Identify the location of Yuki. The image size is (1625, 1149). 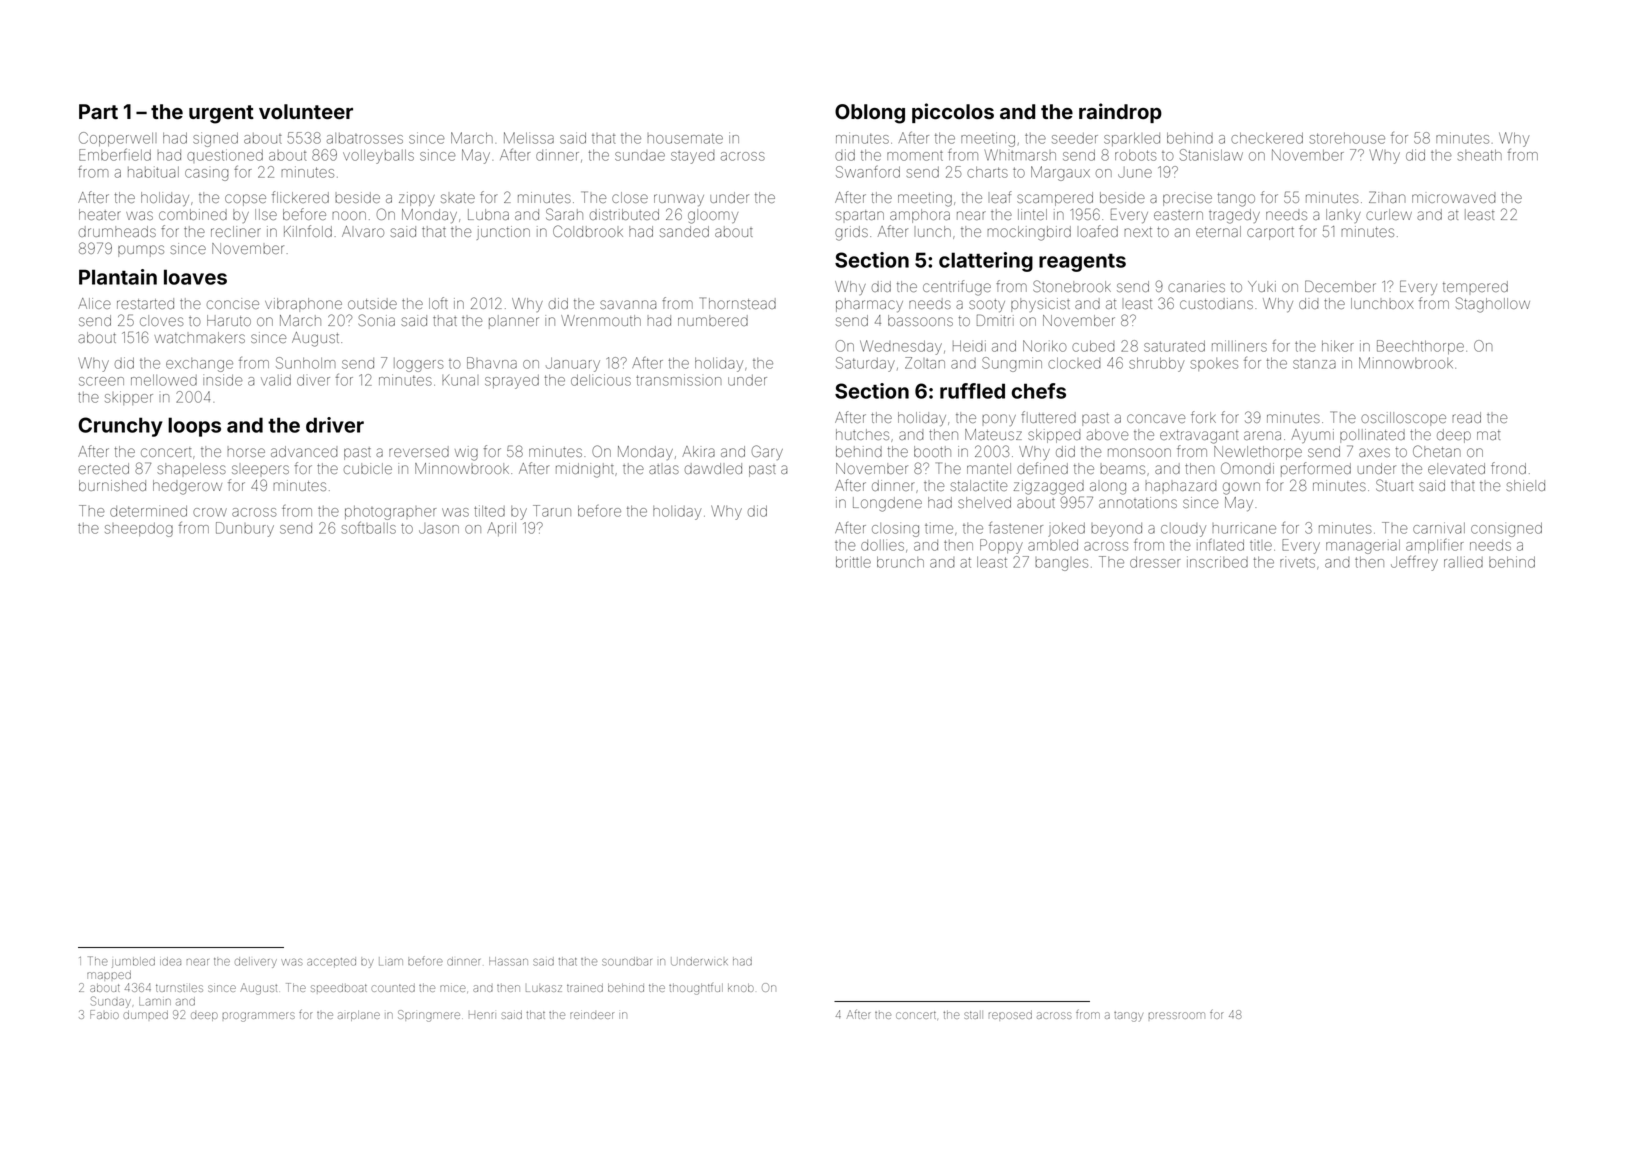
(1262, 286).
